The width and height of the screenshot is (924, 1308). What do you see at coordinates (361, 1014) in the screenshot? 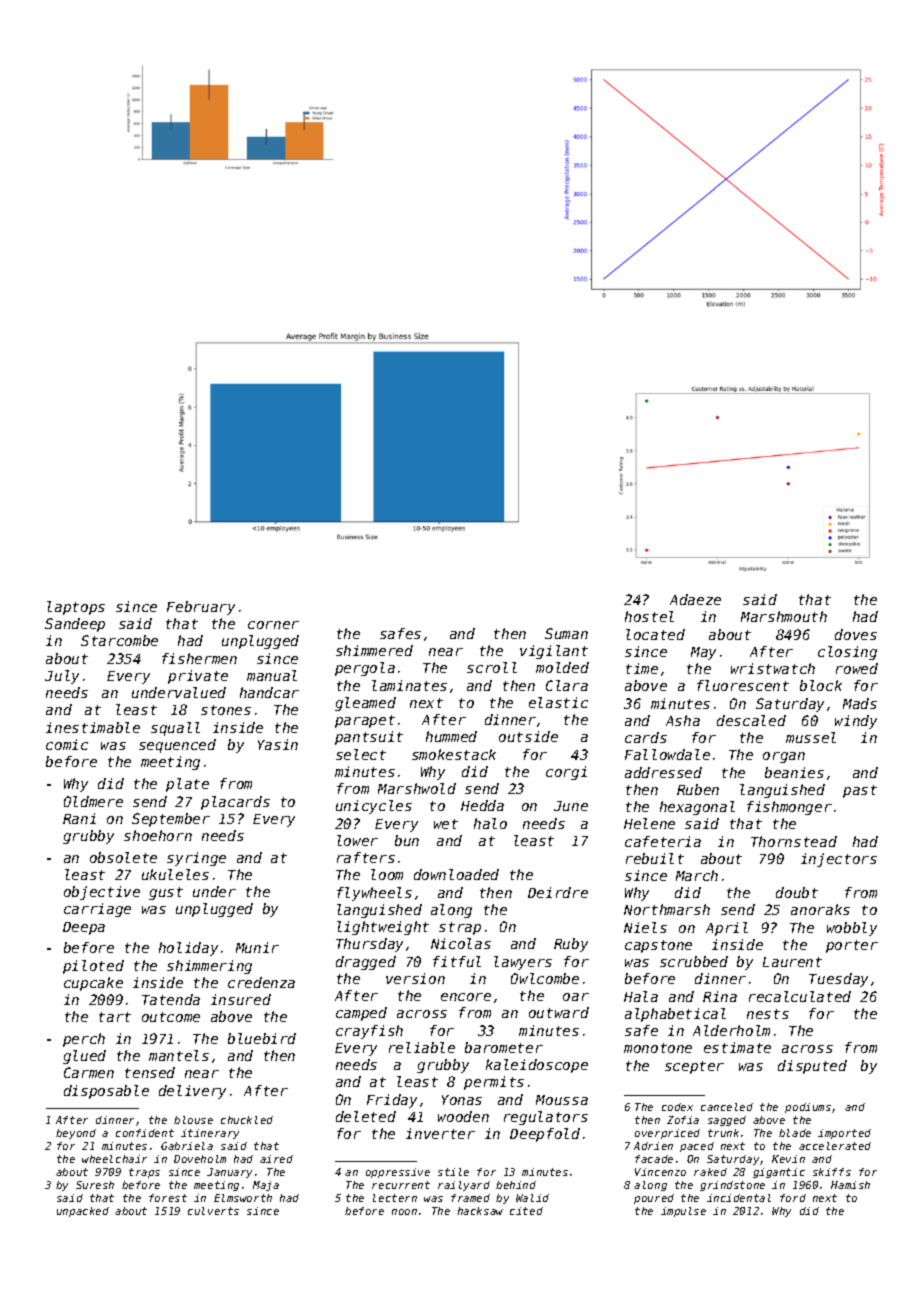
I see `camped` at bounding box center [361, 1014].
